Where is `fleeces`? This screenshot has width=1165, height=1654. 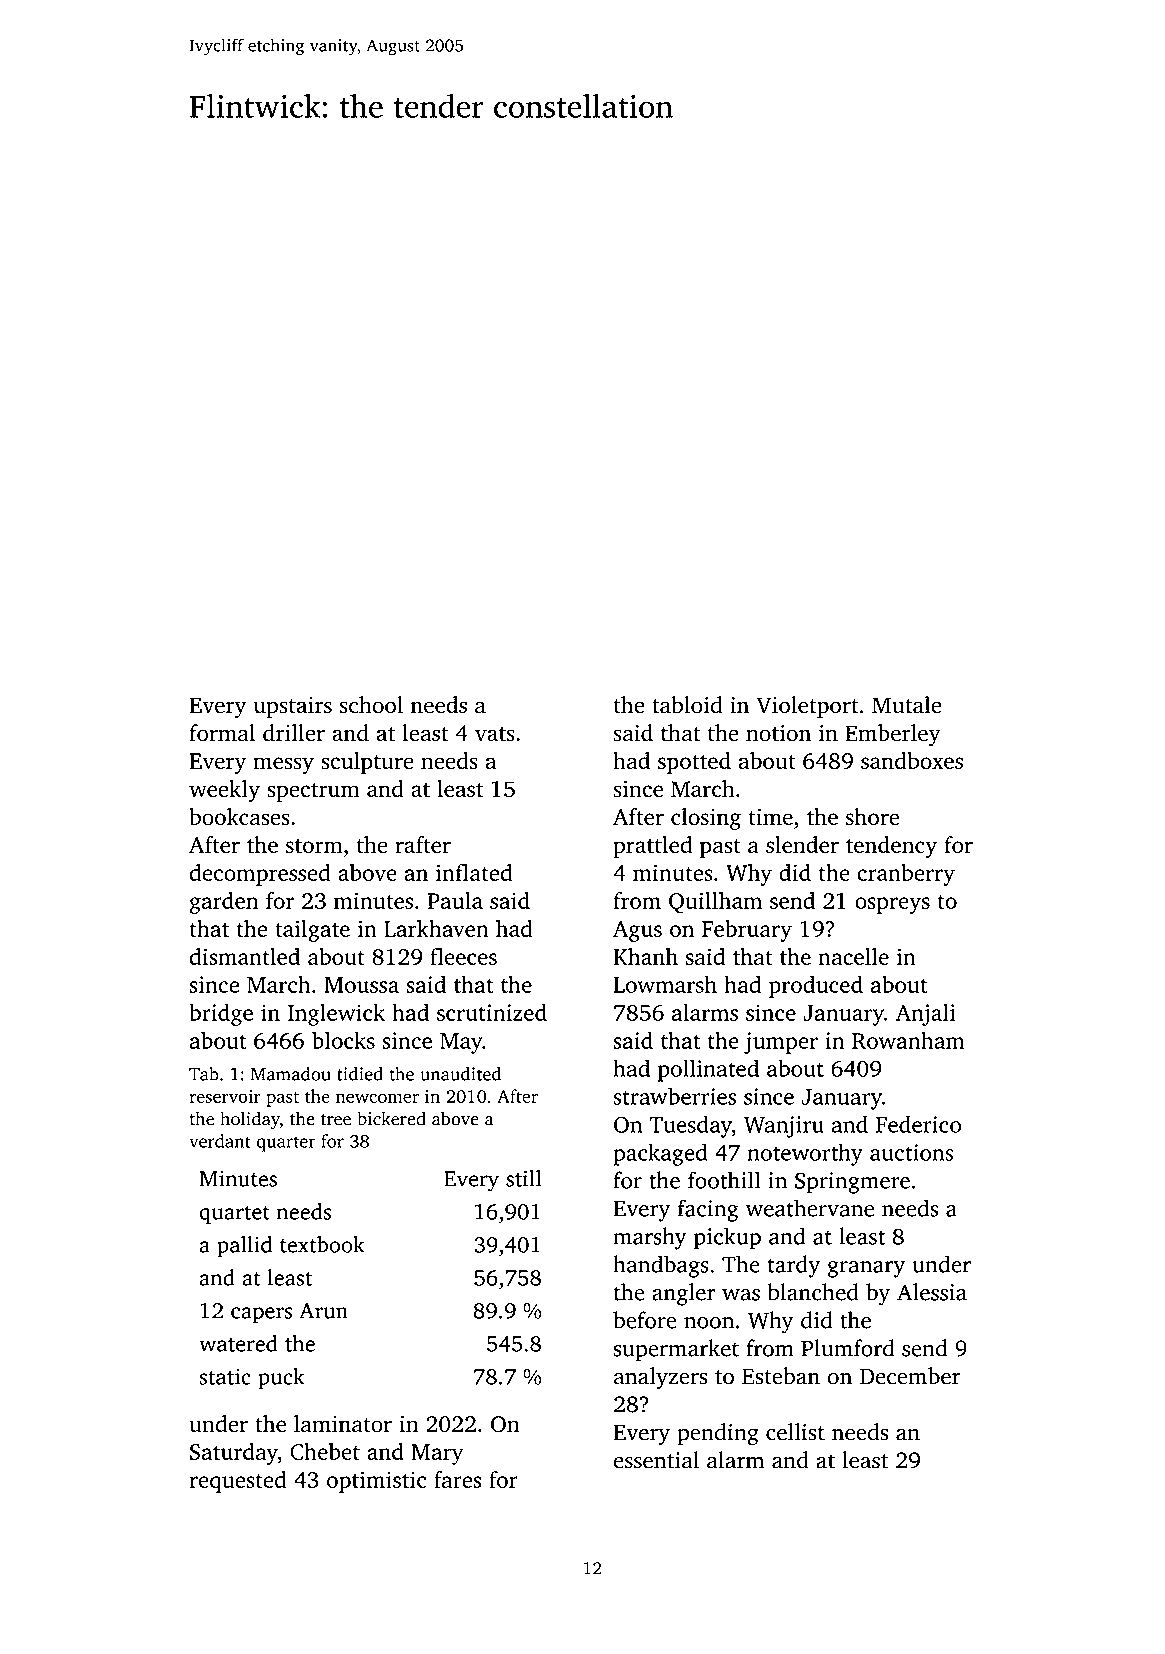
fleeces is located at coordinates (463, 956).
